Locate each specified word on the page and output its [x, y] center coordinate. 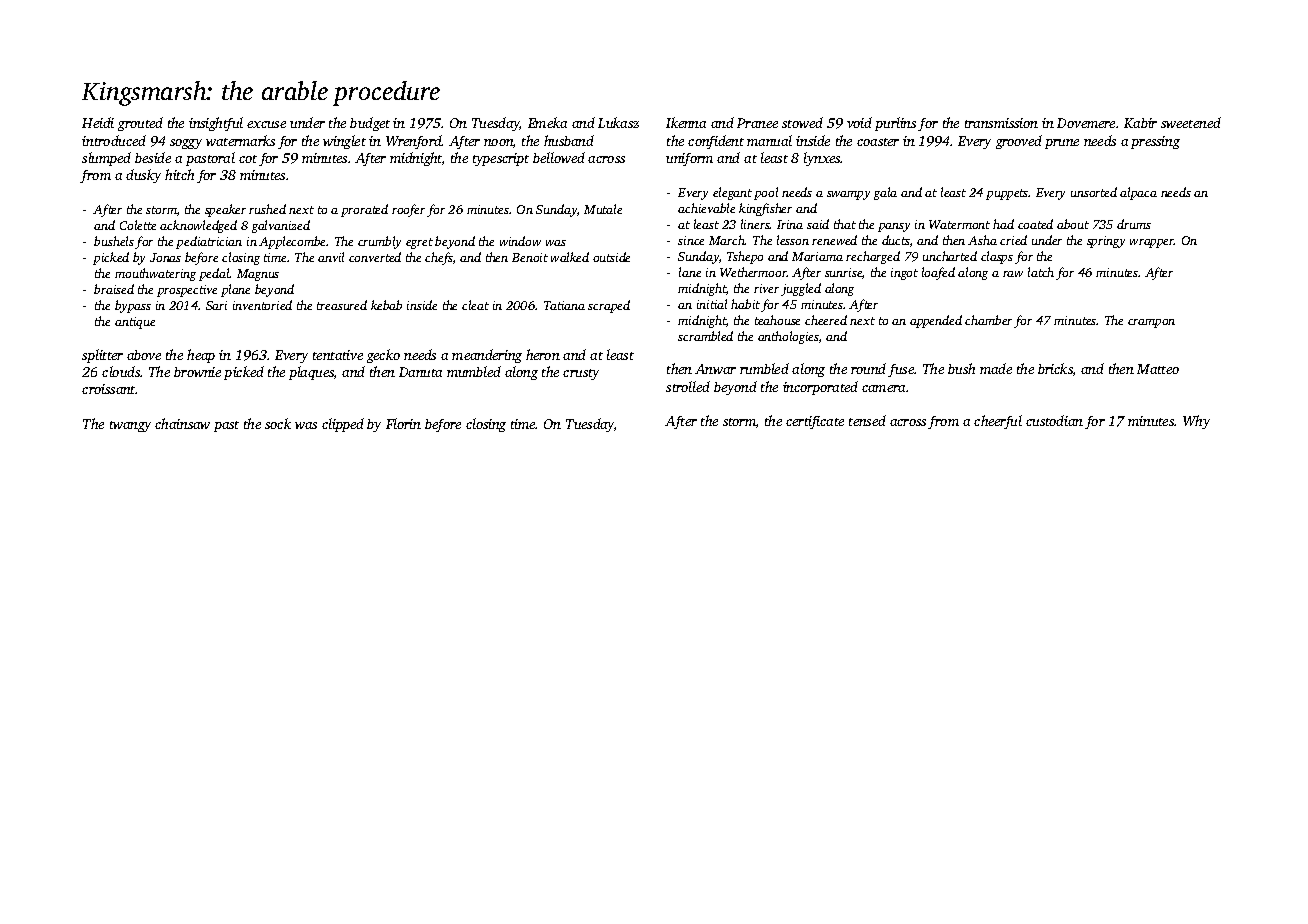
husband [569, 140]
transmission [1001, 123]
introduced [114, 140]
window [520, 241]
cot [248, 159]
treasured [342, 305]
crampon [1151, 323]
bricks [1055, 368]
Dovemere [1086, 123]
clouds [121, 371]
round [868, 368]
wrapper [1152, 243]
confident [716, 142]
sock [278, 423]
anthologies [788, 337]
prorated [364, 210]
